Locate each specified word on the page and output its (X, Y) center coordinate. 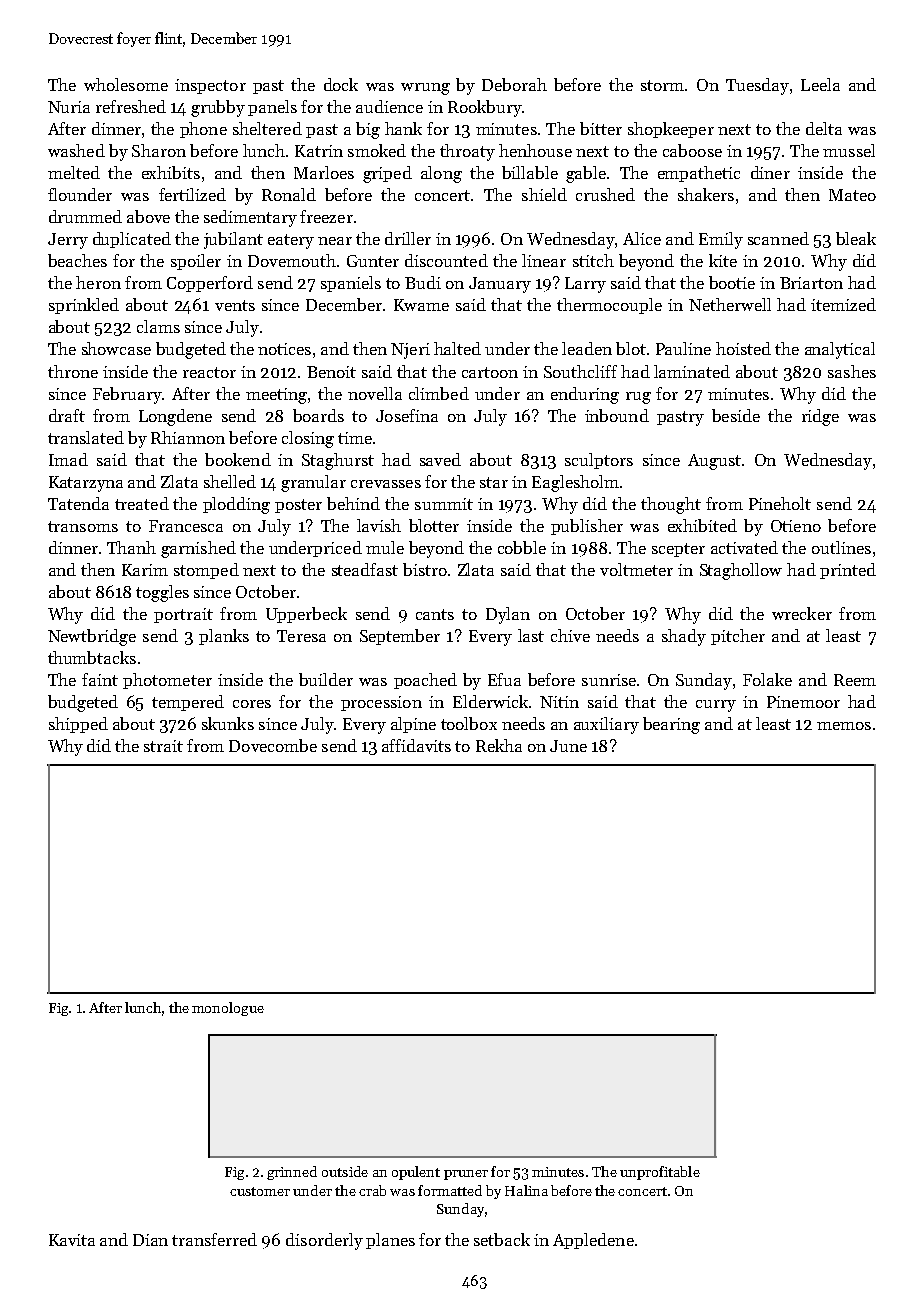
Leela (820, 84)
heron (98, 282)
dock (341, 84)
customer (260, 1191)
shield (544, 194)
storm (662, 85)
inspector (210, 86)
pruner (466, 1175)
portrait (183, 615)
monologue (228, 1009)
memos (844, 726)
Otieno (796, 526)
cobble (522, 547)
